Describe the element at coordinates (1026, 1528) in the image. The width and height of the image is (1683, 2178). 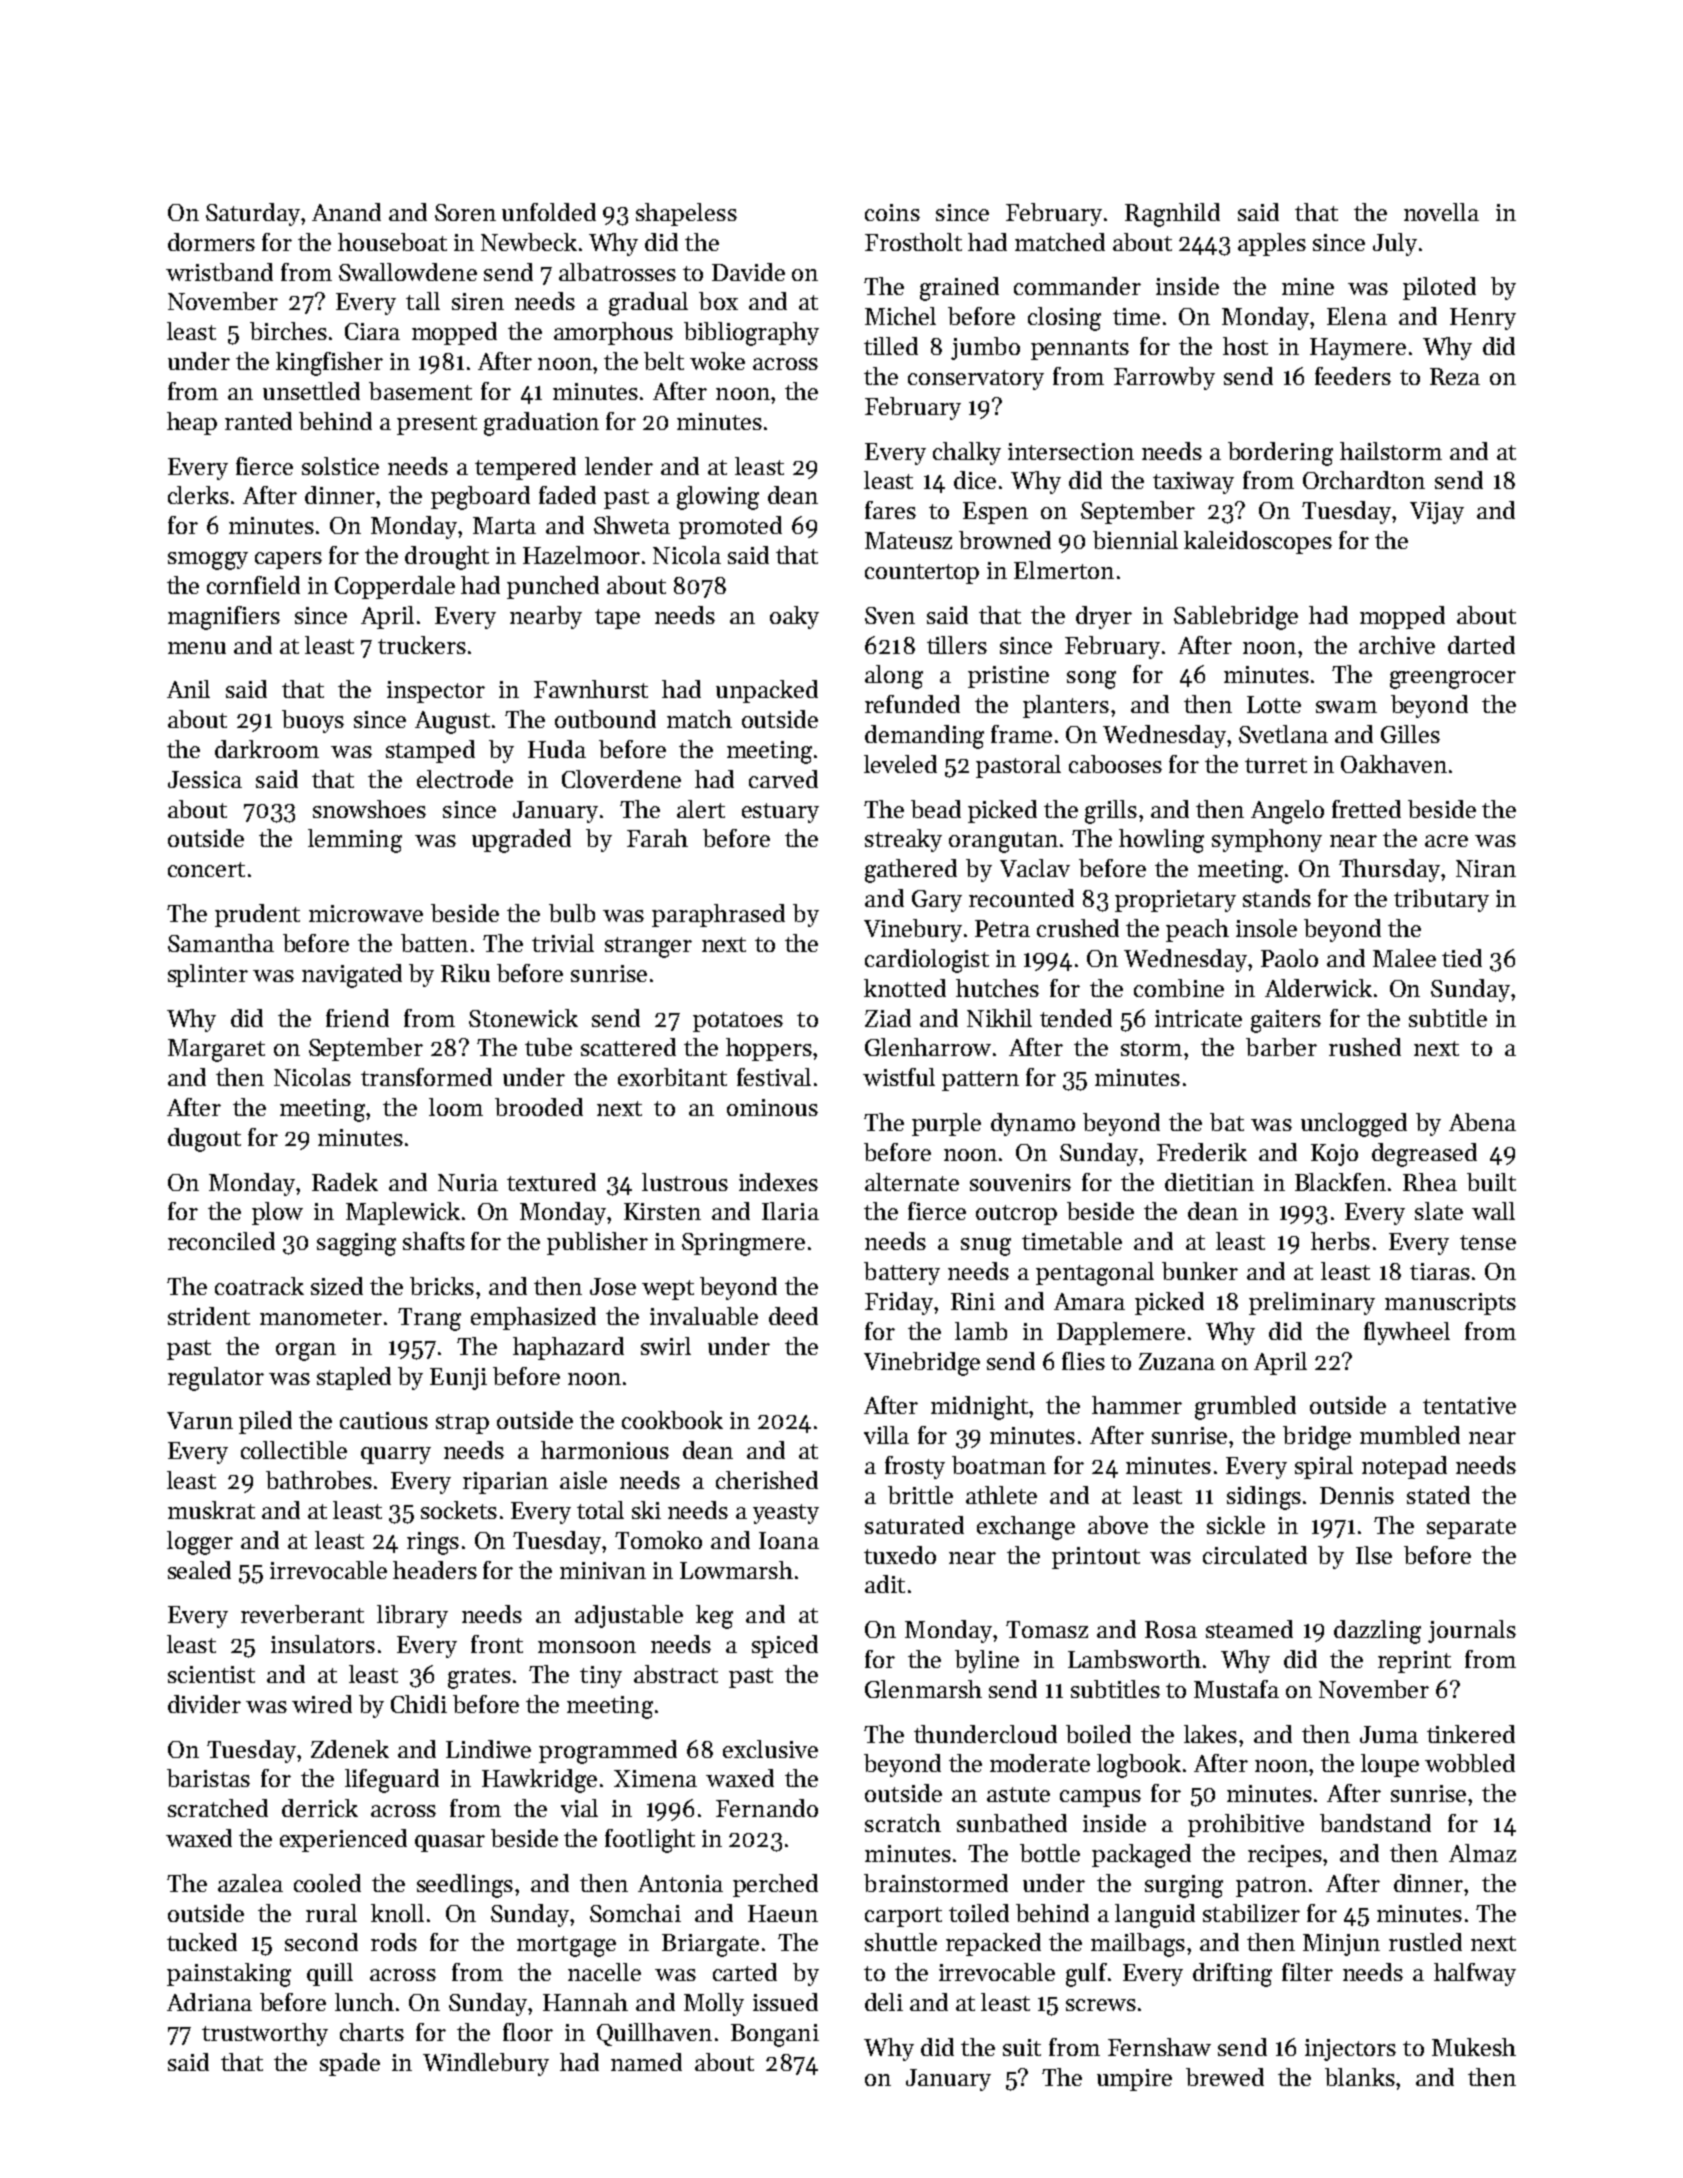
I see `exchange` at that location.
